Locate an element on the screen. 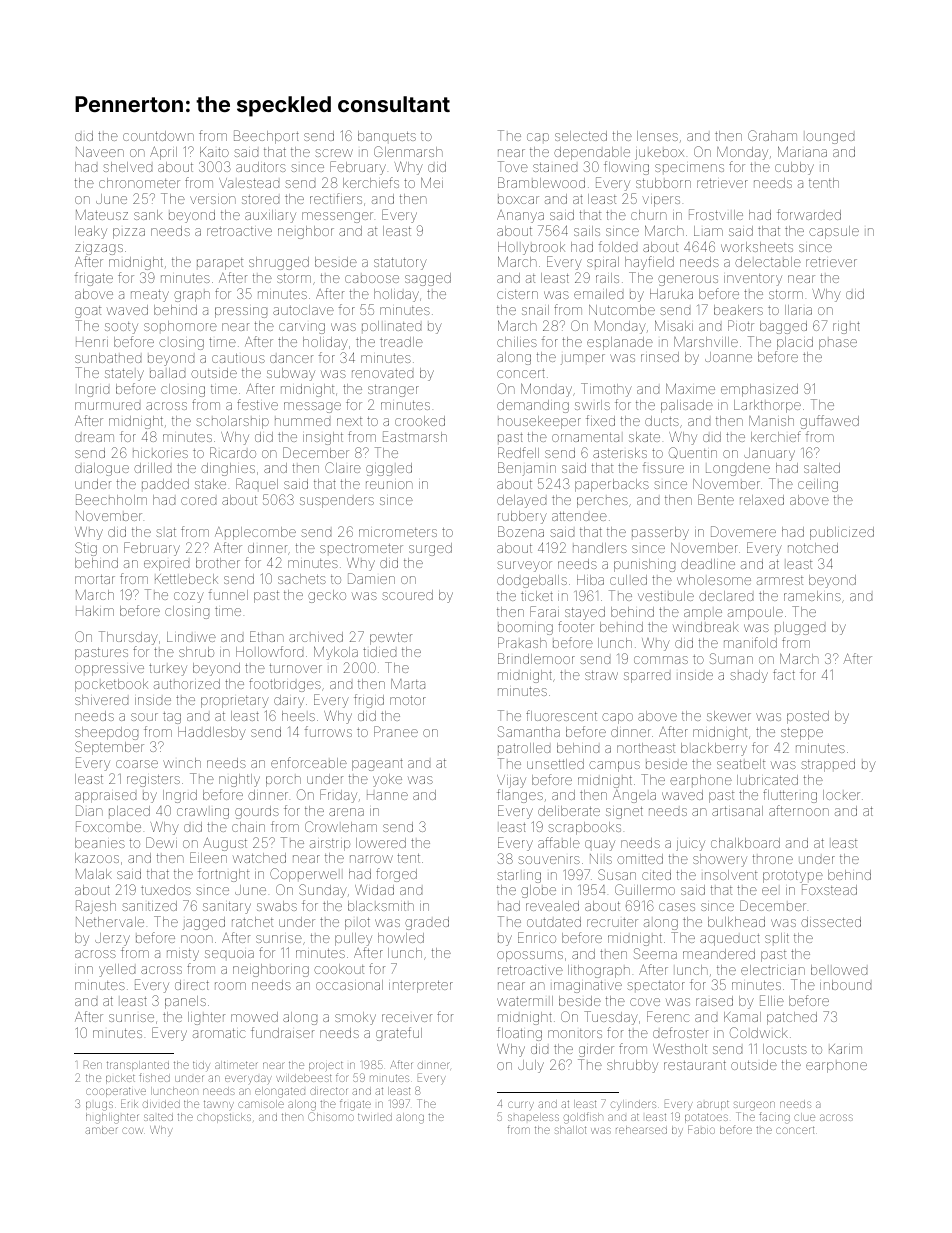  Mateusz is located at coordinates (102, 215).
